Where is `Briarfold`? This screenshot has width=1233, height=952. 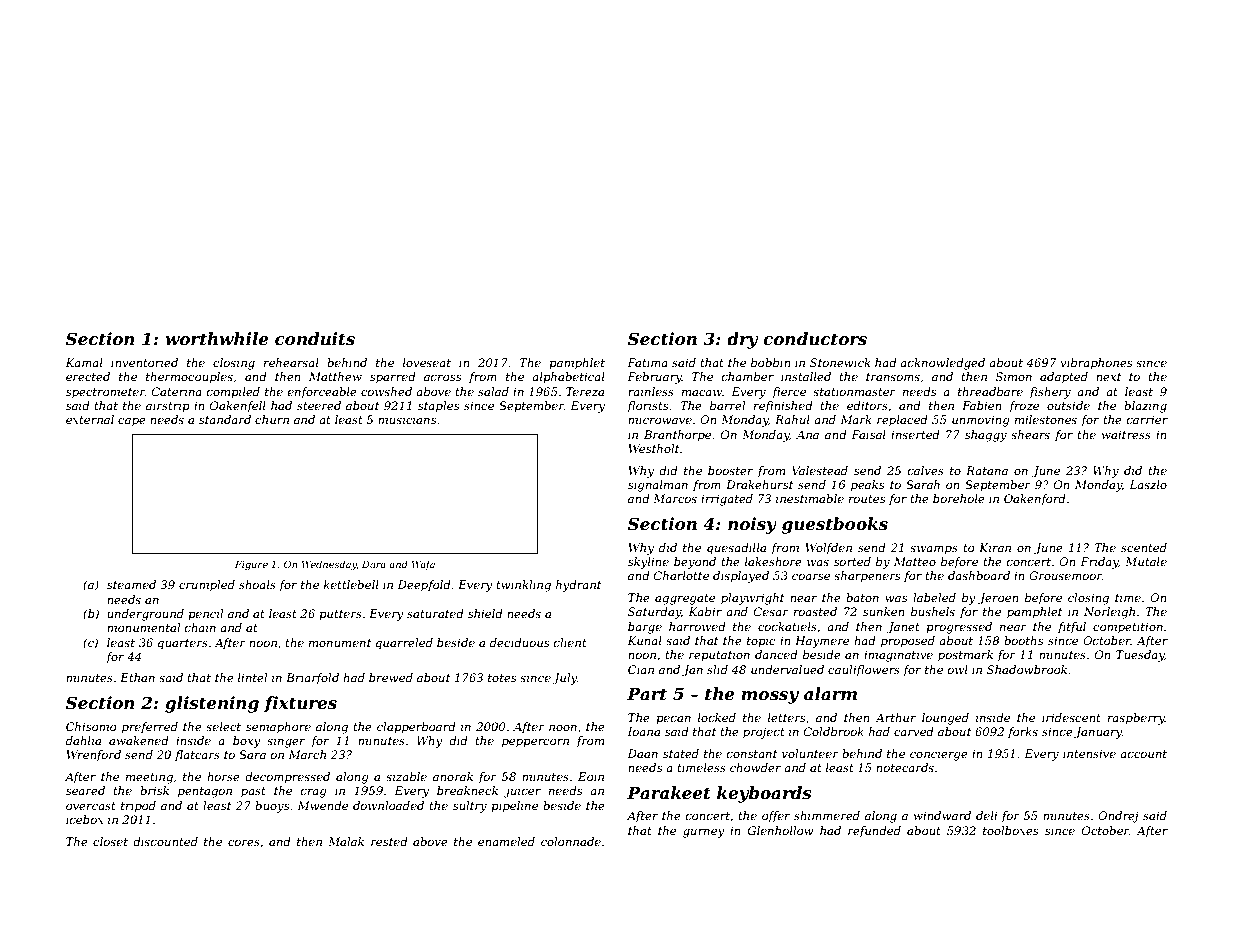 Briarfold is located at coordinates (312, 679).
